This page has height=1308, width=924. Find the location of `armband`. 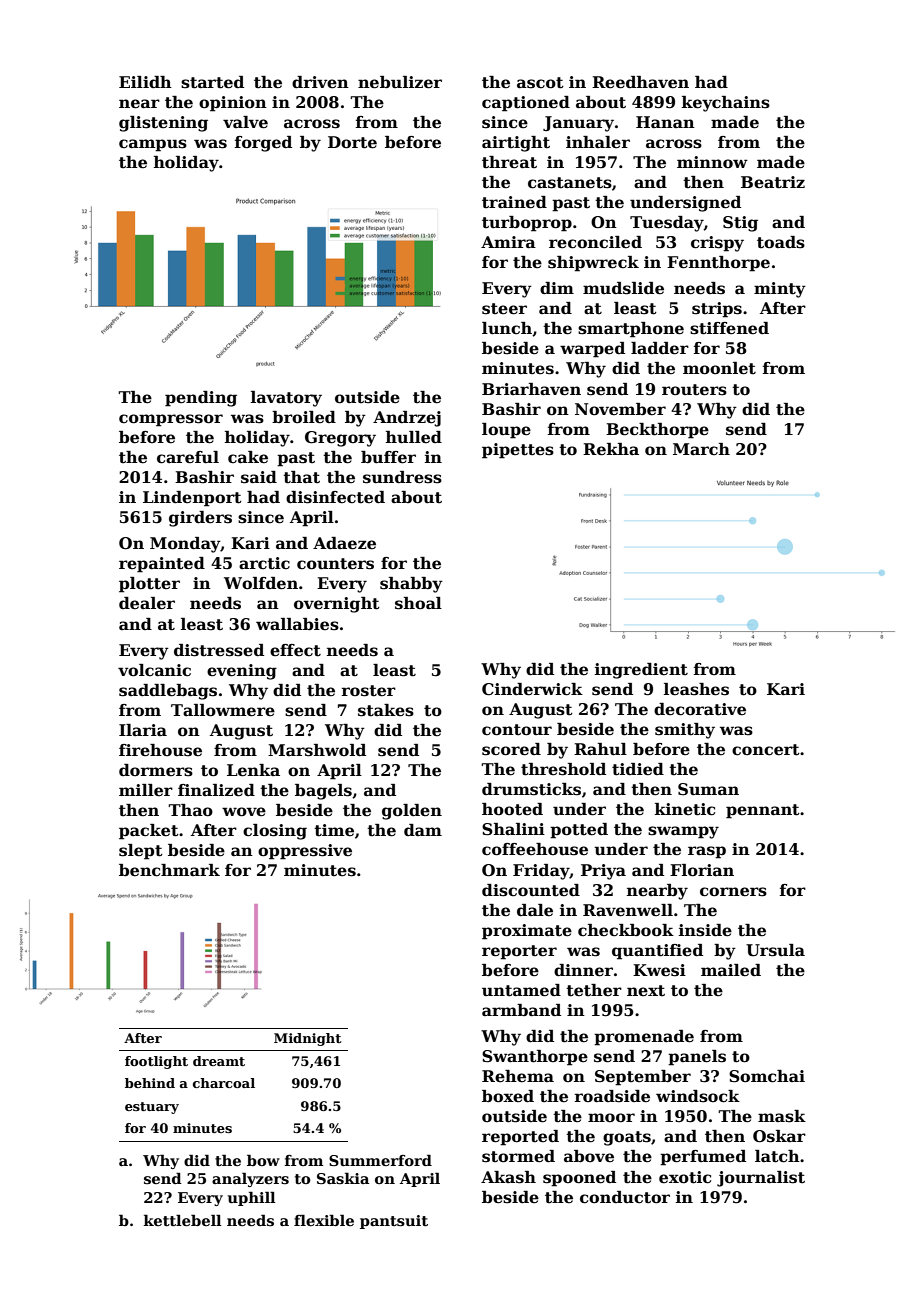

armband is located at coordinates (521, 1010).
